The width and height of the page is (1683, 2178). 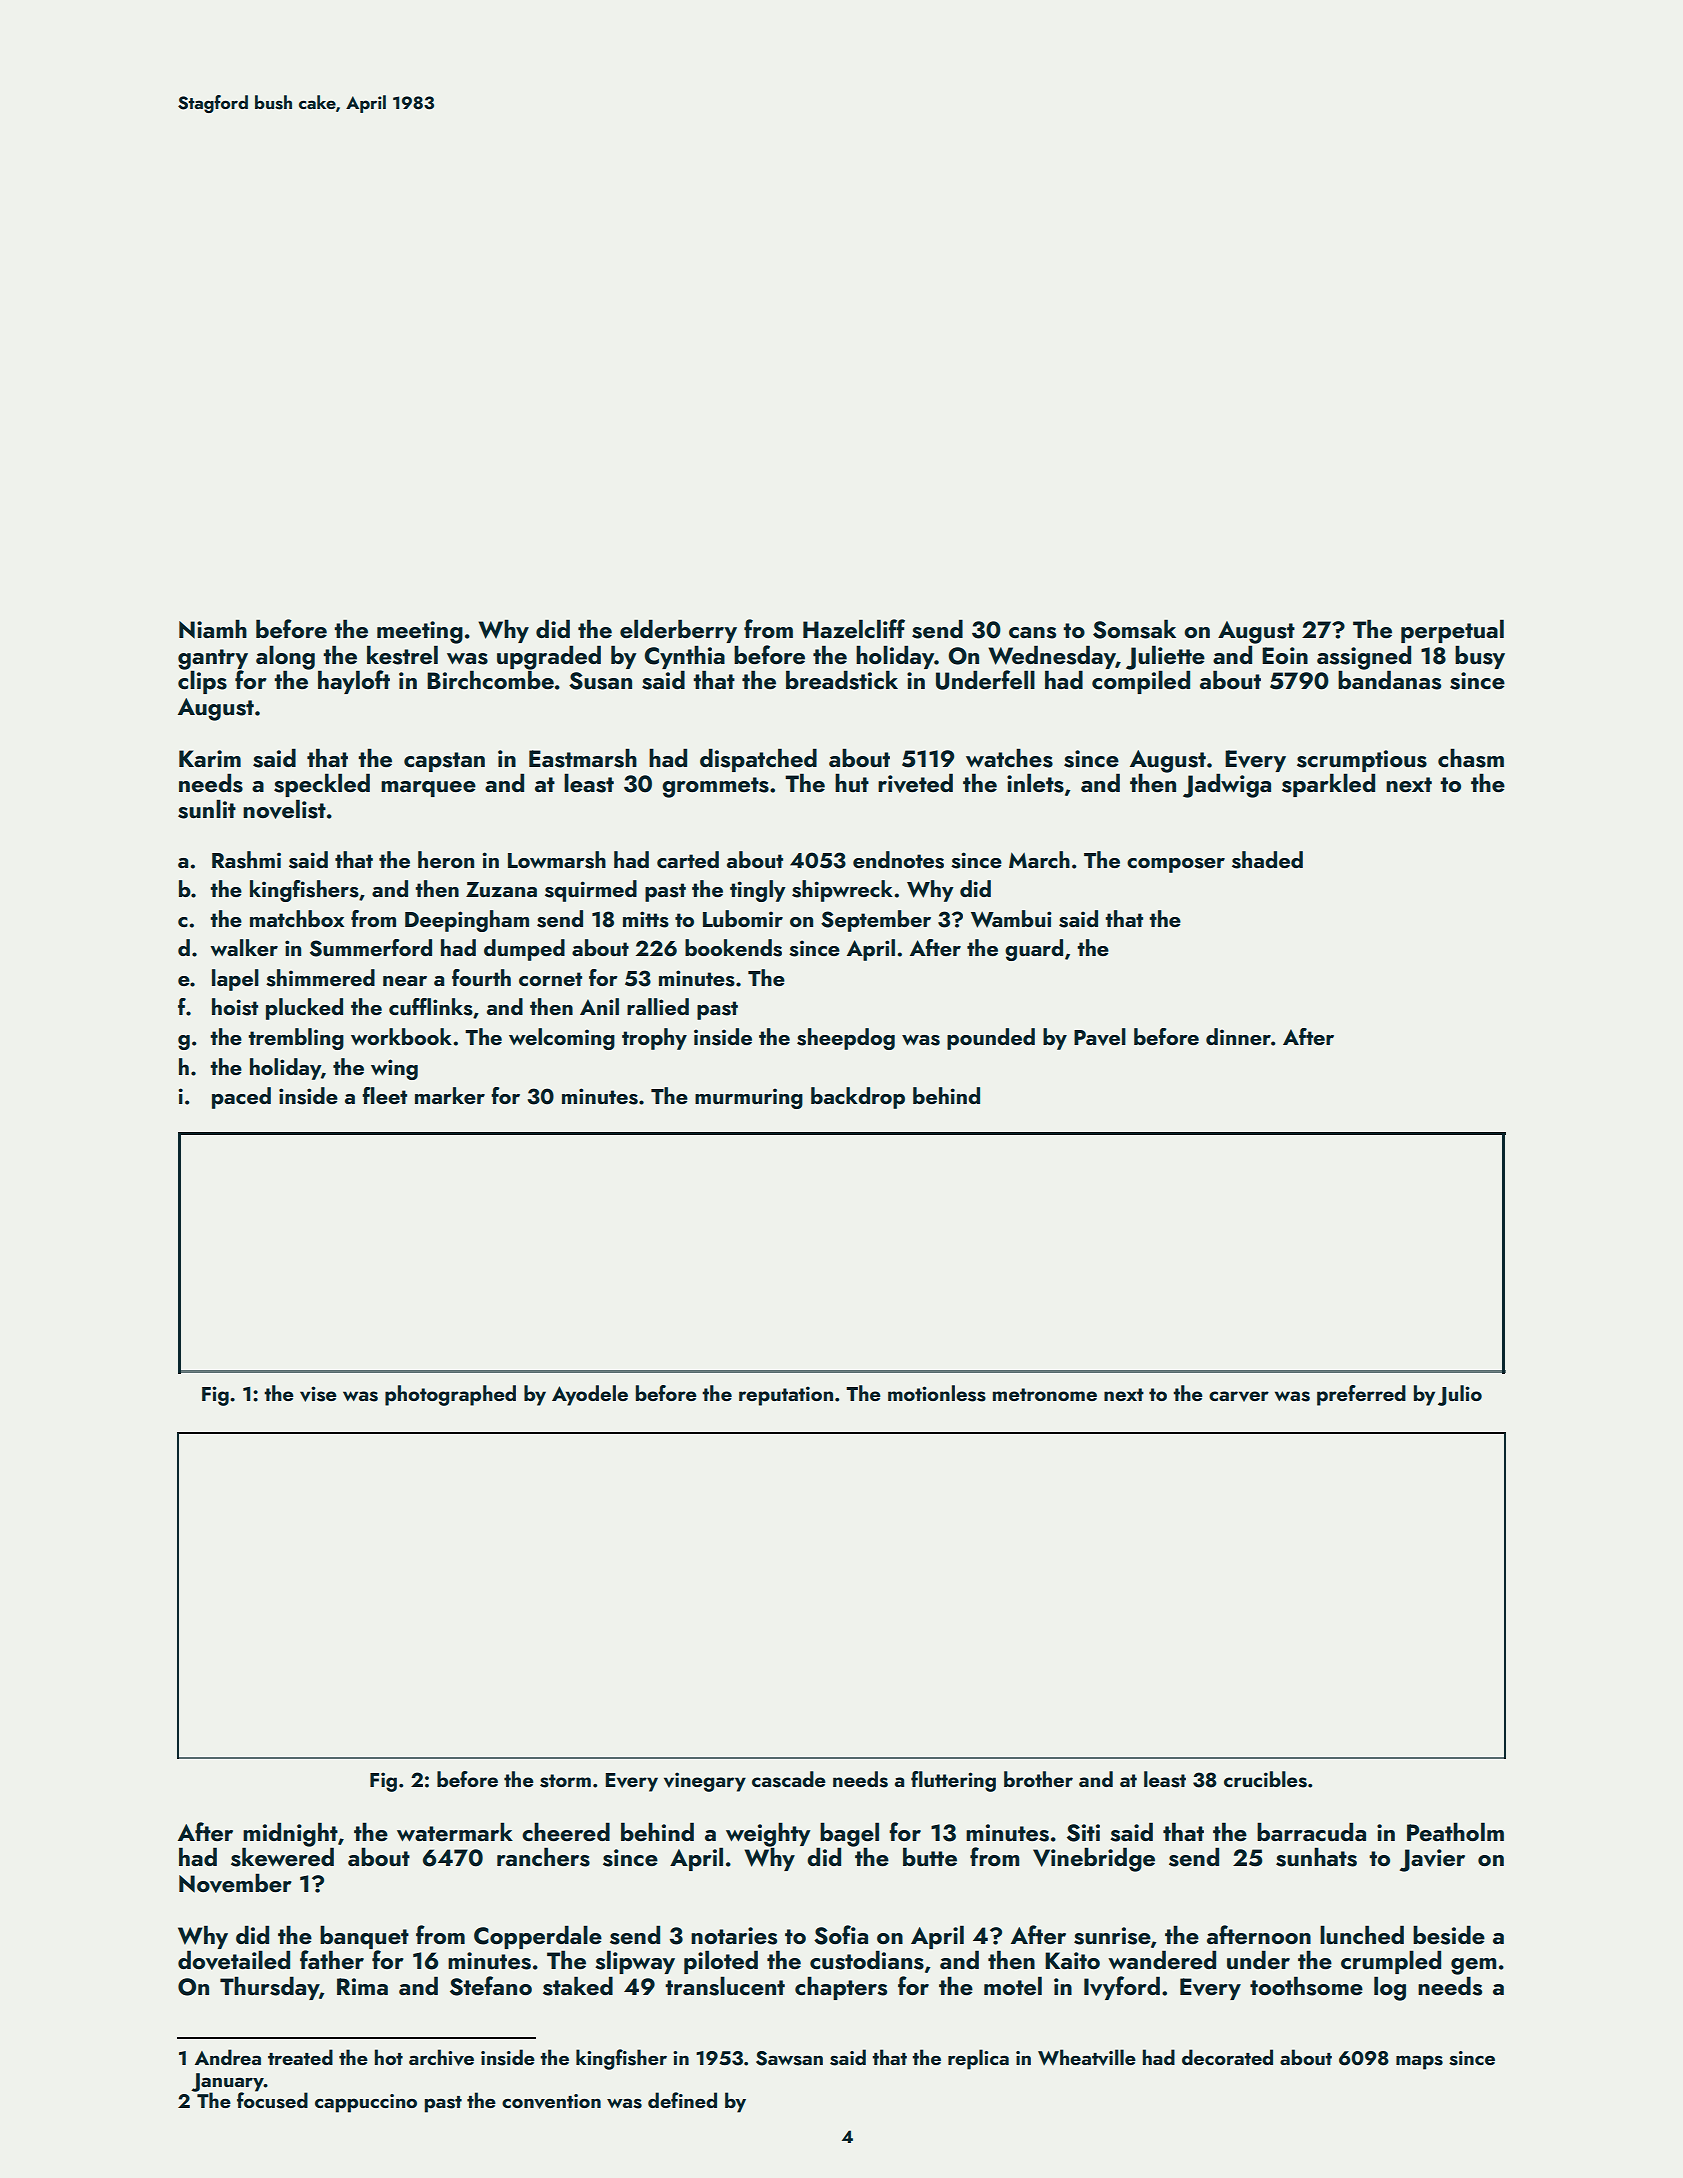 What do you see at coordinates (207, 809) in the page?
I see `sunlit` at bounding box center [207, 809].
